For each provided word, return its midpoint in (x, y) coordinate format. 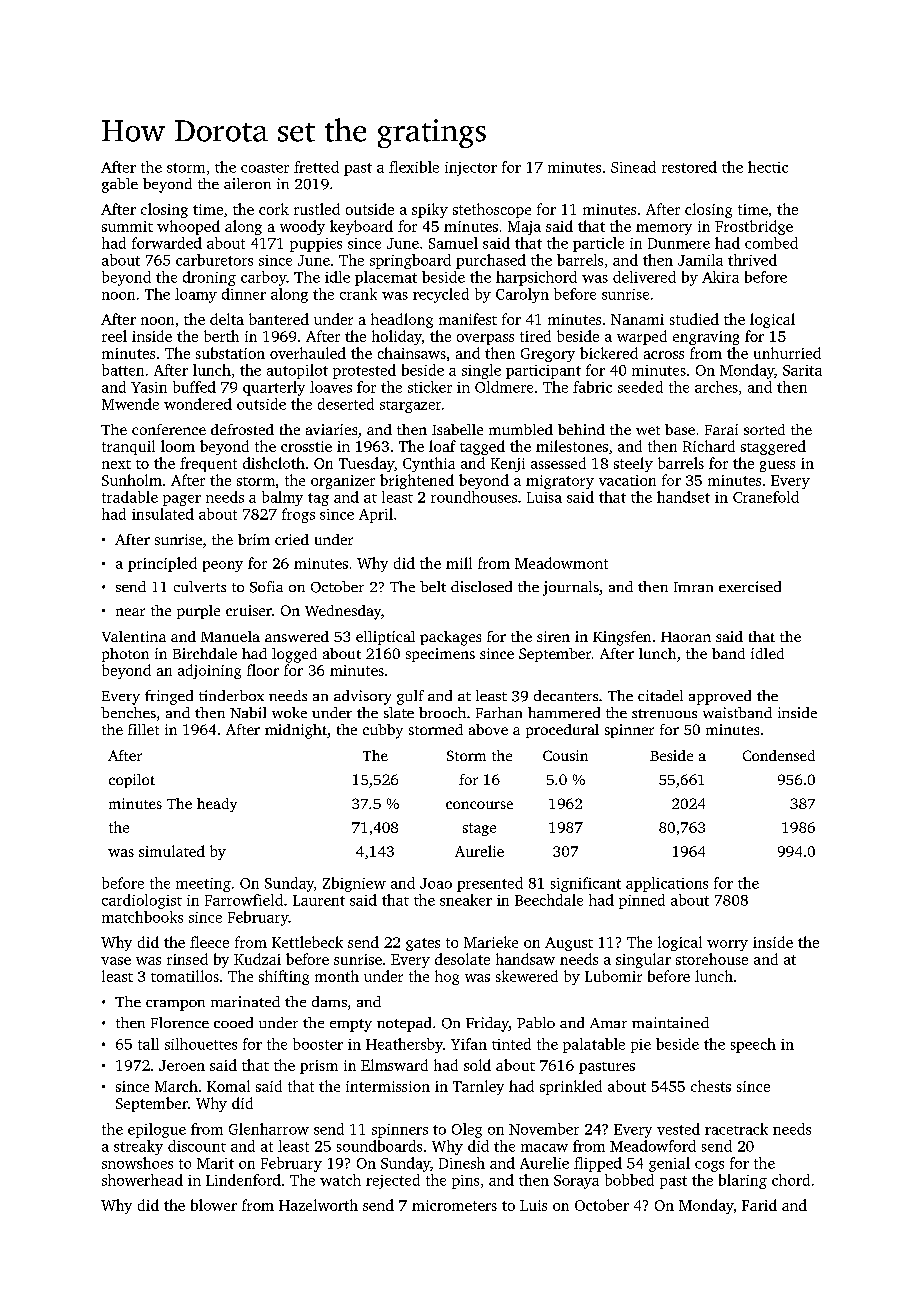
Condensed (779, 755)
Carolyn (522, 295)
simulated (172, 851)
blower (214, 1205)
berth (221, 336)
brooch (442, 712)
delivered (644, 277)
